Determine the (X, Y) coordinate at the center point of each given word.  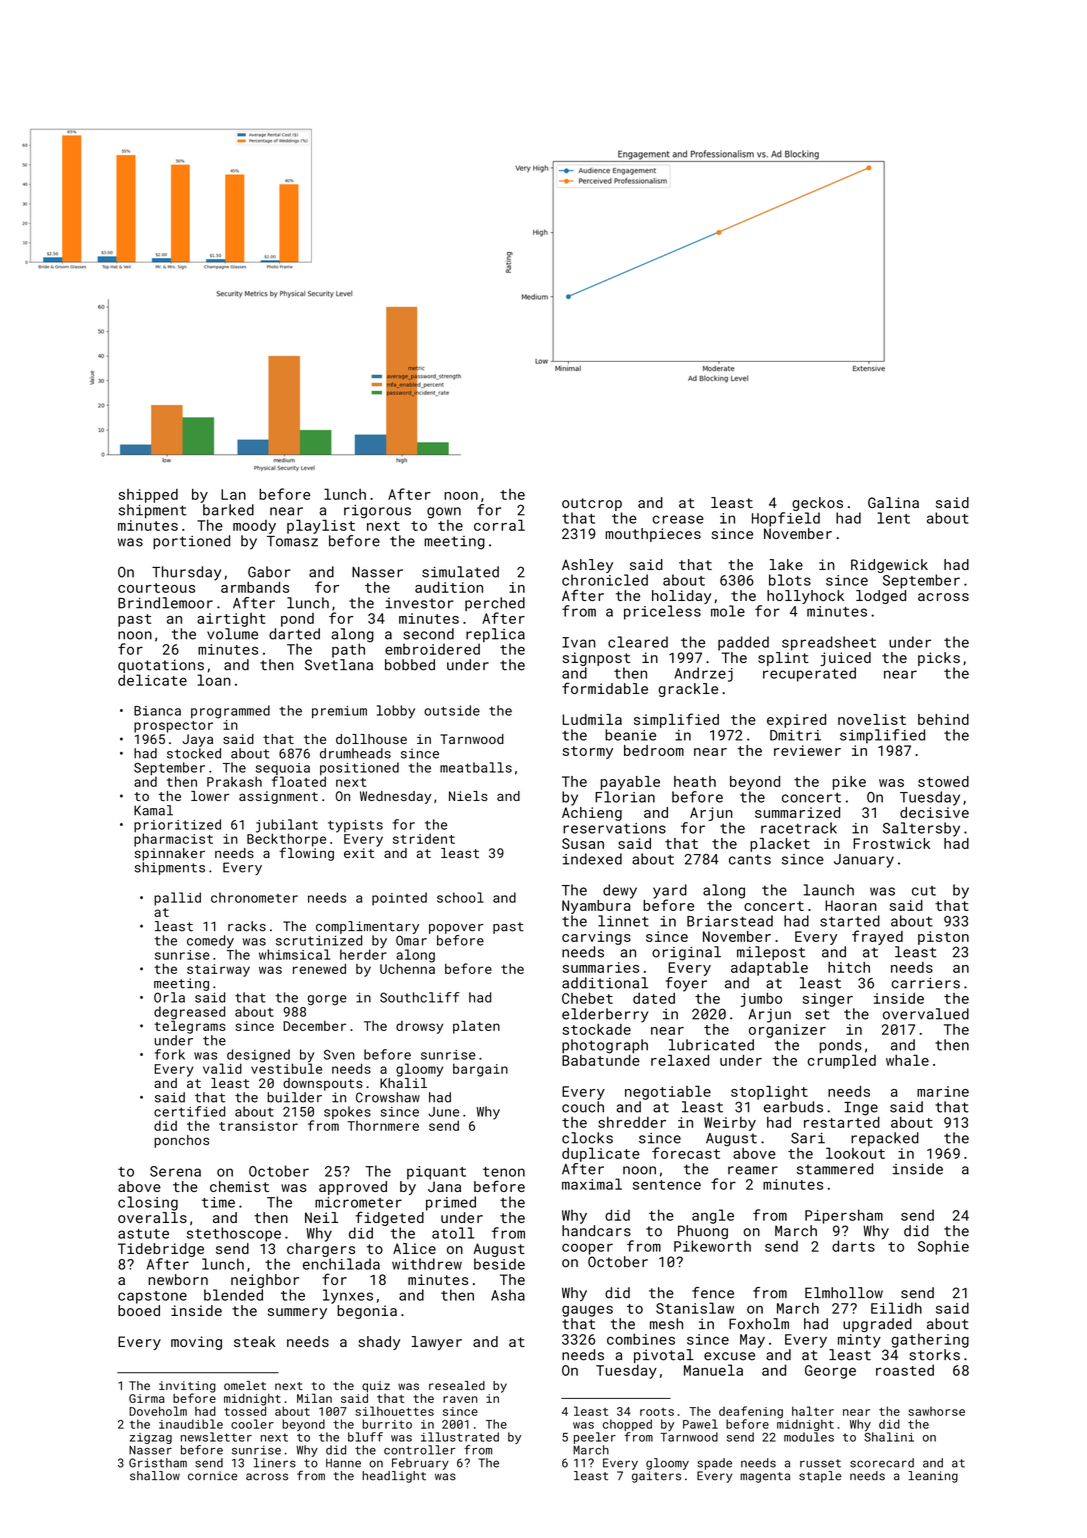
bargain (480, 1070)
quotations (161, 666)
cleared (638, 642)
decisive (934, 812)
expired (796, 721)
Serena (175, 1171)
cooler (252, 1424)
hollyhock (805, 597)
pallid (177, 899)
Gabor (269, 572)
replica (495, 635)
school (460, 897)
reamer (753, 1170)
